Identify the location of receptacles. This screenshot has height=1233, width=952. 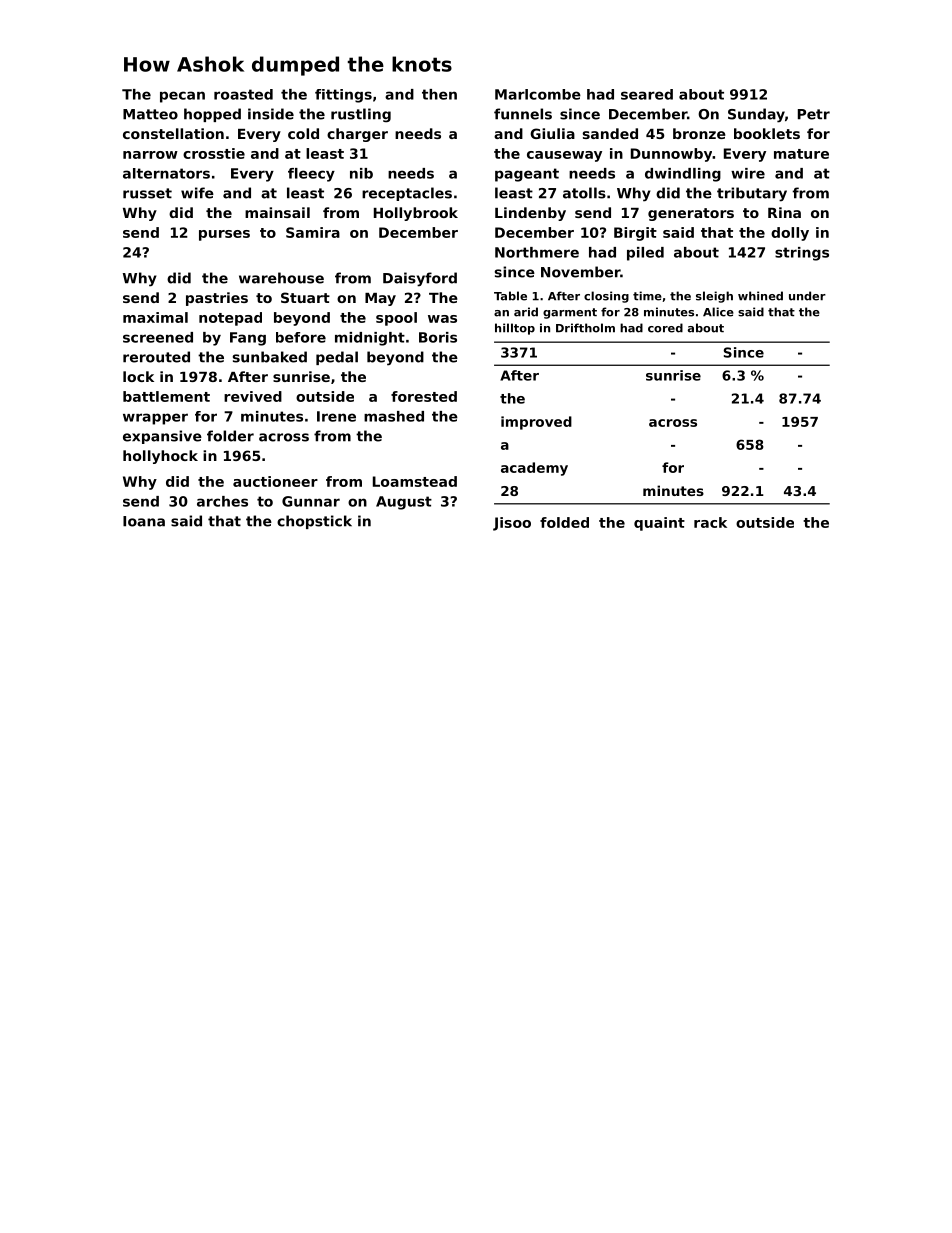
(407, 194).
